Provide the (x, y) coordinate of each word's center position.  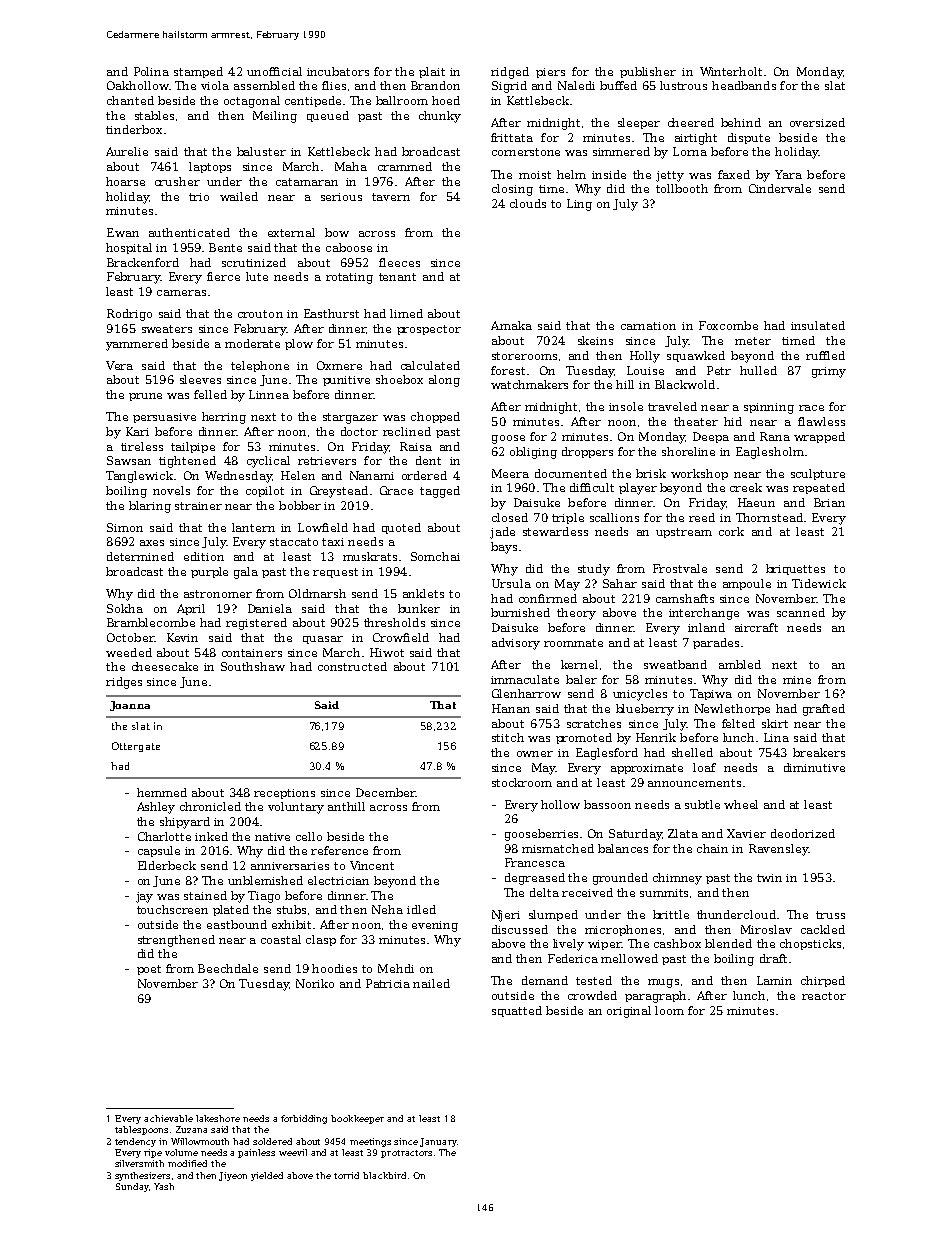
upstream (684, 533)
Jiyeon (233, 1176)
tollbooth (682, 188)
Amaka (511, 325)
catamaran (307, 182)
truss (830, 915)
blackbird (384, 1175)
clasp (321, 940)
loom (669, 1010)
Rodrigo (129, 315)
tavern (391, 197)
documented (571, 473)
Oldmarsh (317, 593)
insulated (818, 325)
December (386, 792)
